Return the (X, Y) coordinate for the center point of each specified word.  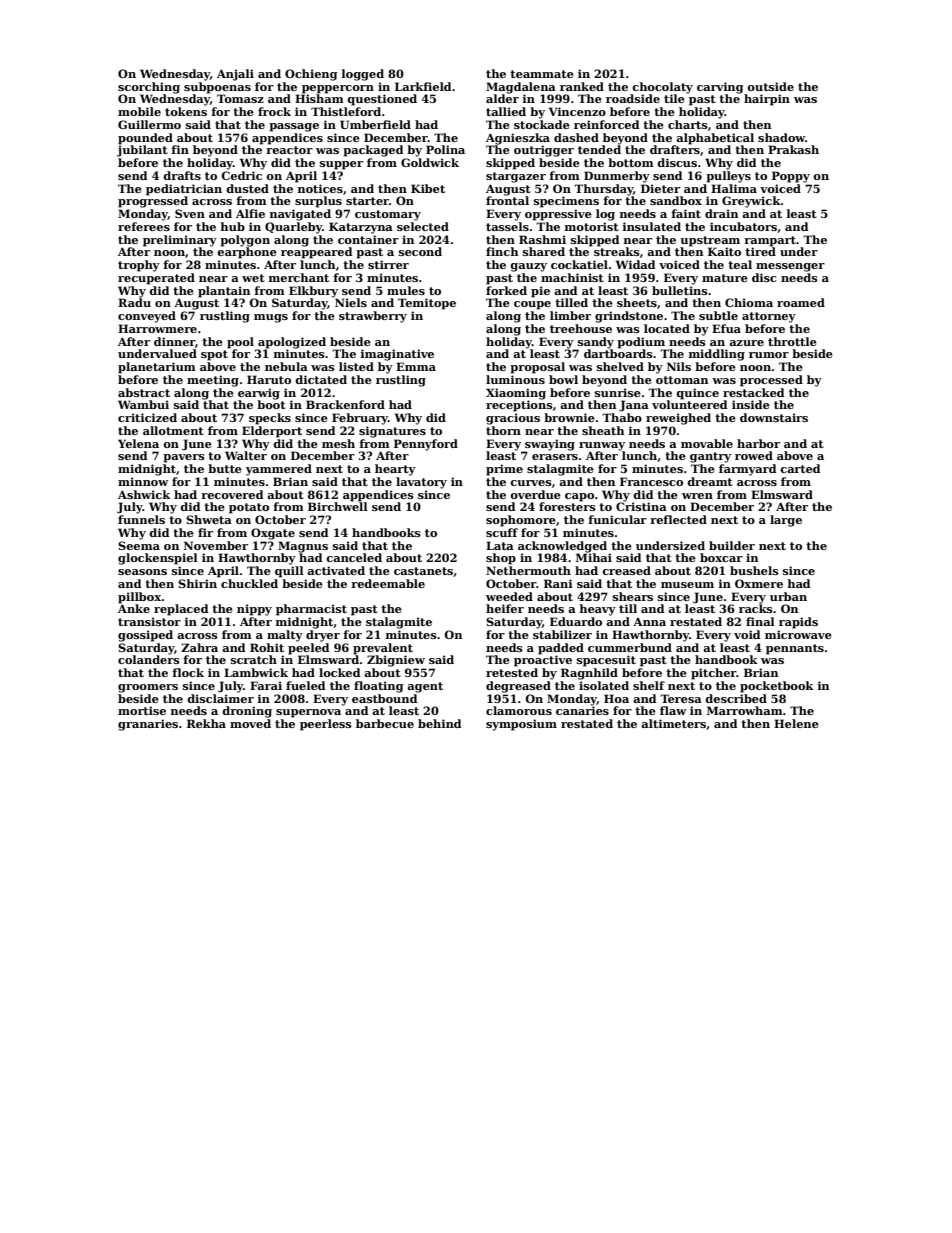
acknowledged (562, 547)
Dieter (660, 188)
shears (633, 596)
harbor (758, 443)
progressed (153, 202)
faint (686, 213)
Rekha (206, 723)
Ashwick (144, 494)
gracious (513, 419)
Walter (246, 455)
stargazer (516, 177)
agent (425, 687)
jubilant (142, 151)
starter (367, 201)
